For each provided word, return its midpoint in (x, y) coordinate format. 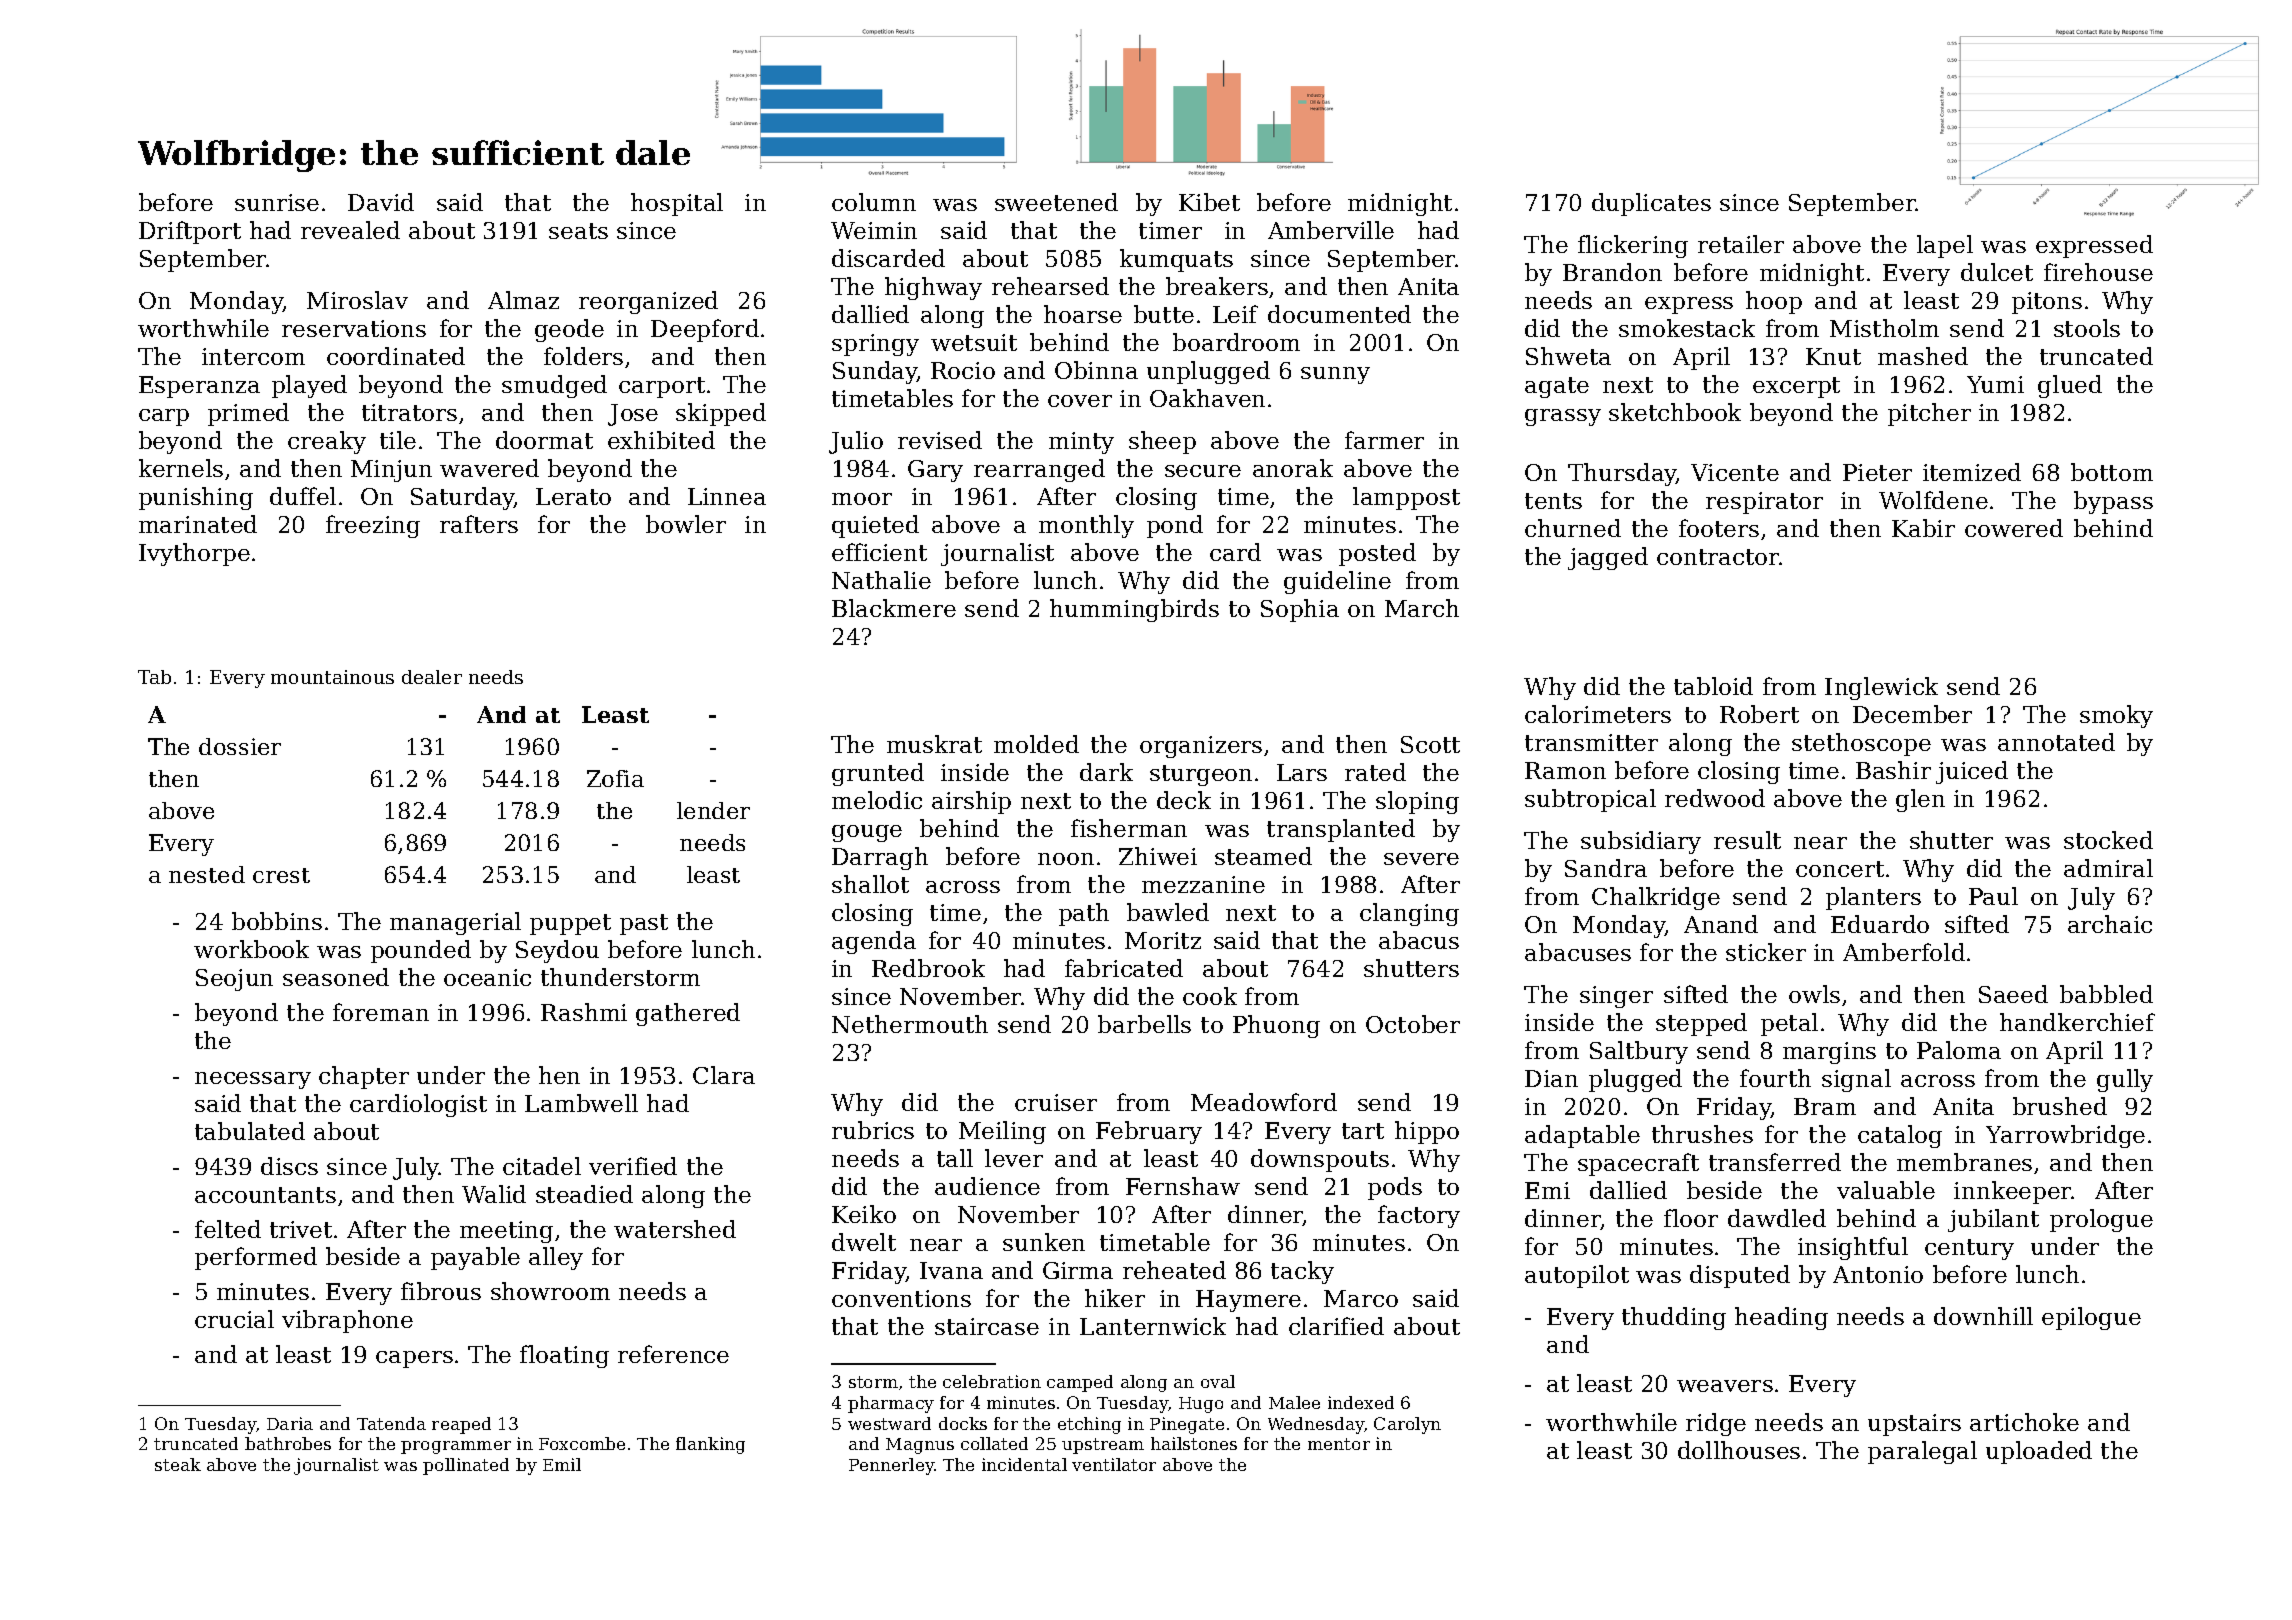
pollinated (466, 1466)
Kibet (1209, 202)
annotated (2056, 742)
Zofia (615, 778)
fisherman (1129, 828)
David (381, 202)
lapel (1945, 246)
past (644, 924)
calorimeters (1598, 714)
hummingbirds (1134, 610)
